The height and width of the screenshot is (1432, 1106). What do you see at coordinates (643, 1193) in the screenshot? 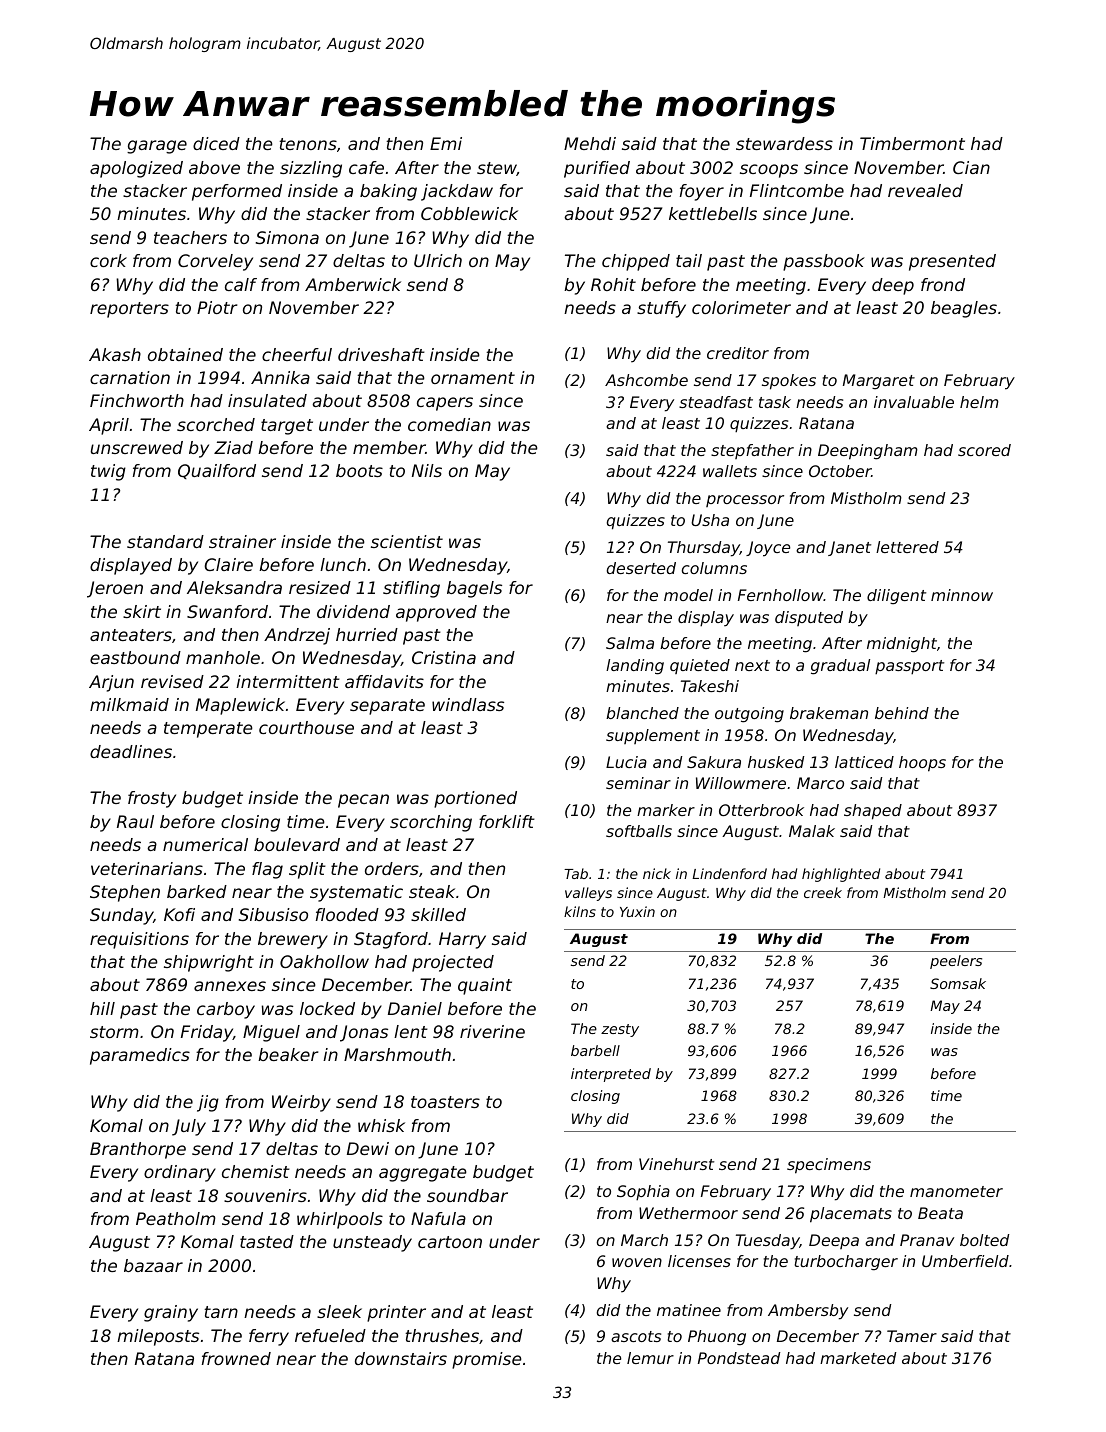
I see `Sophia` at bounding box center [643, 1193].
